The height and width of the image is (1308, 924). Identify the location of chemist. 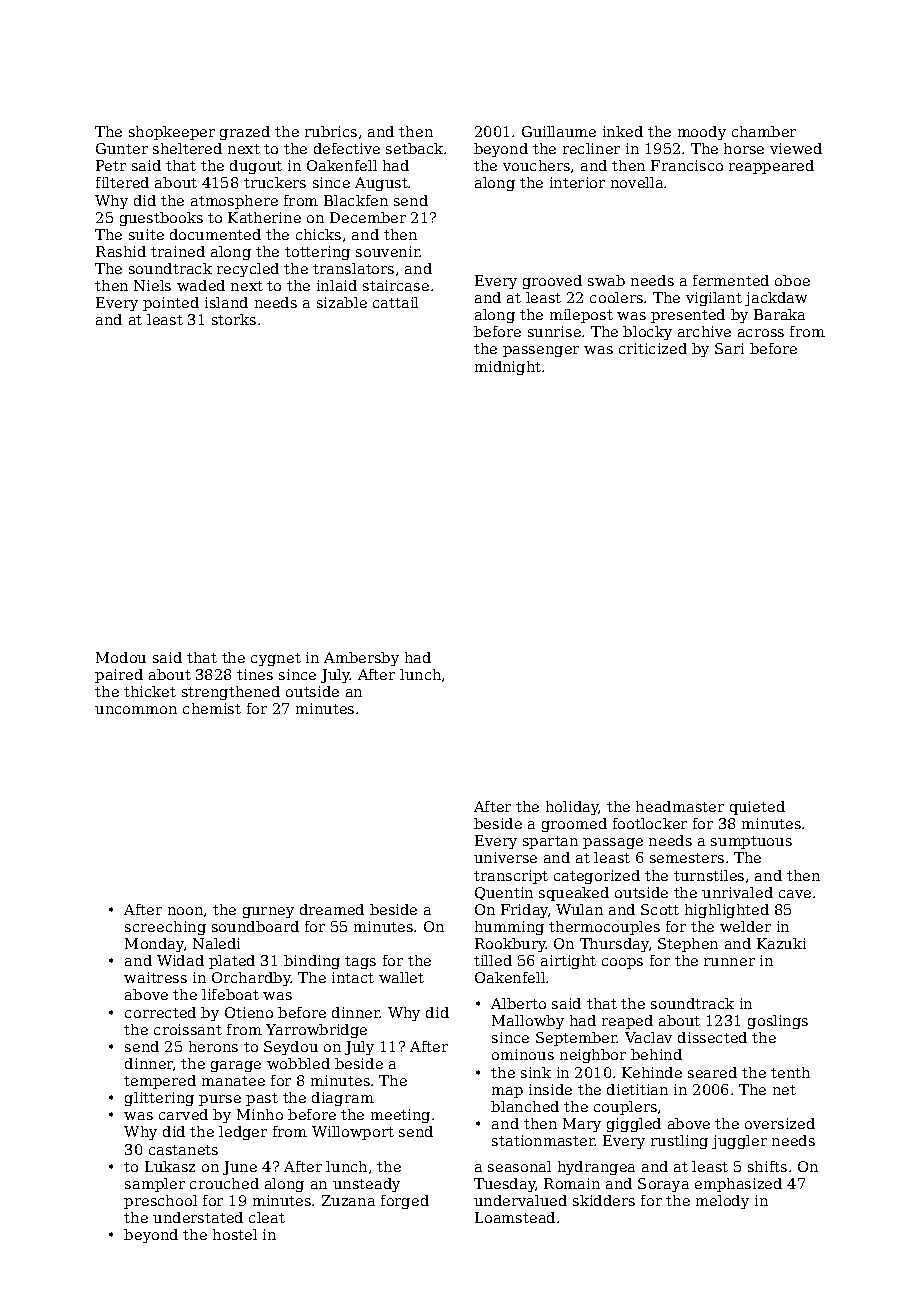
(212, 708).
